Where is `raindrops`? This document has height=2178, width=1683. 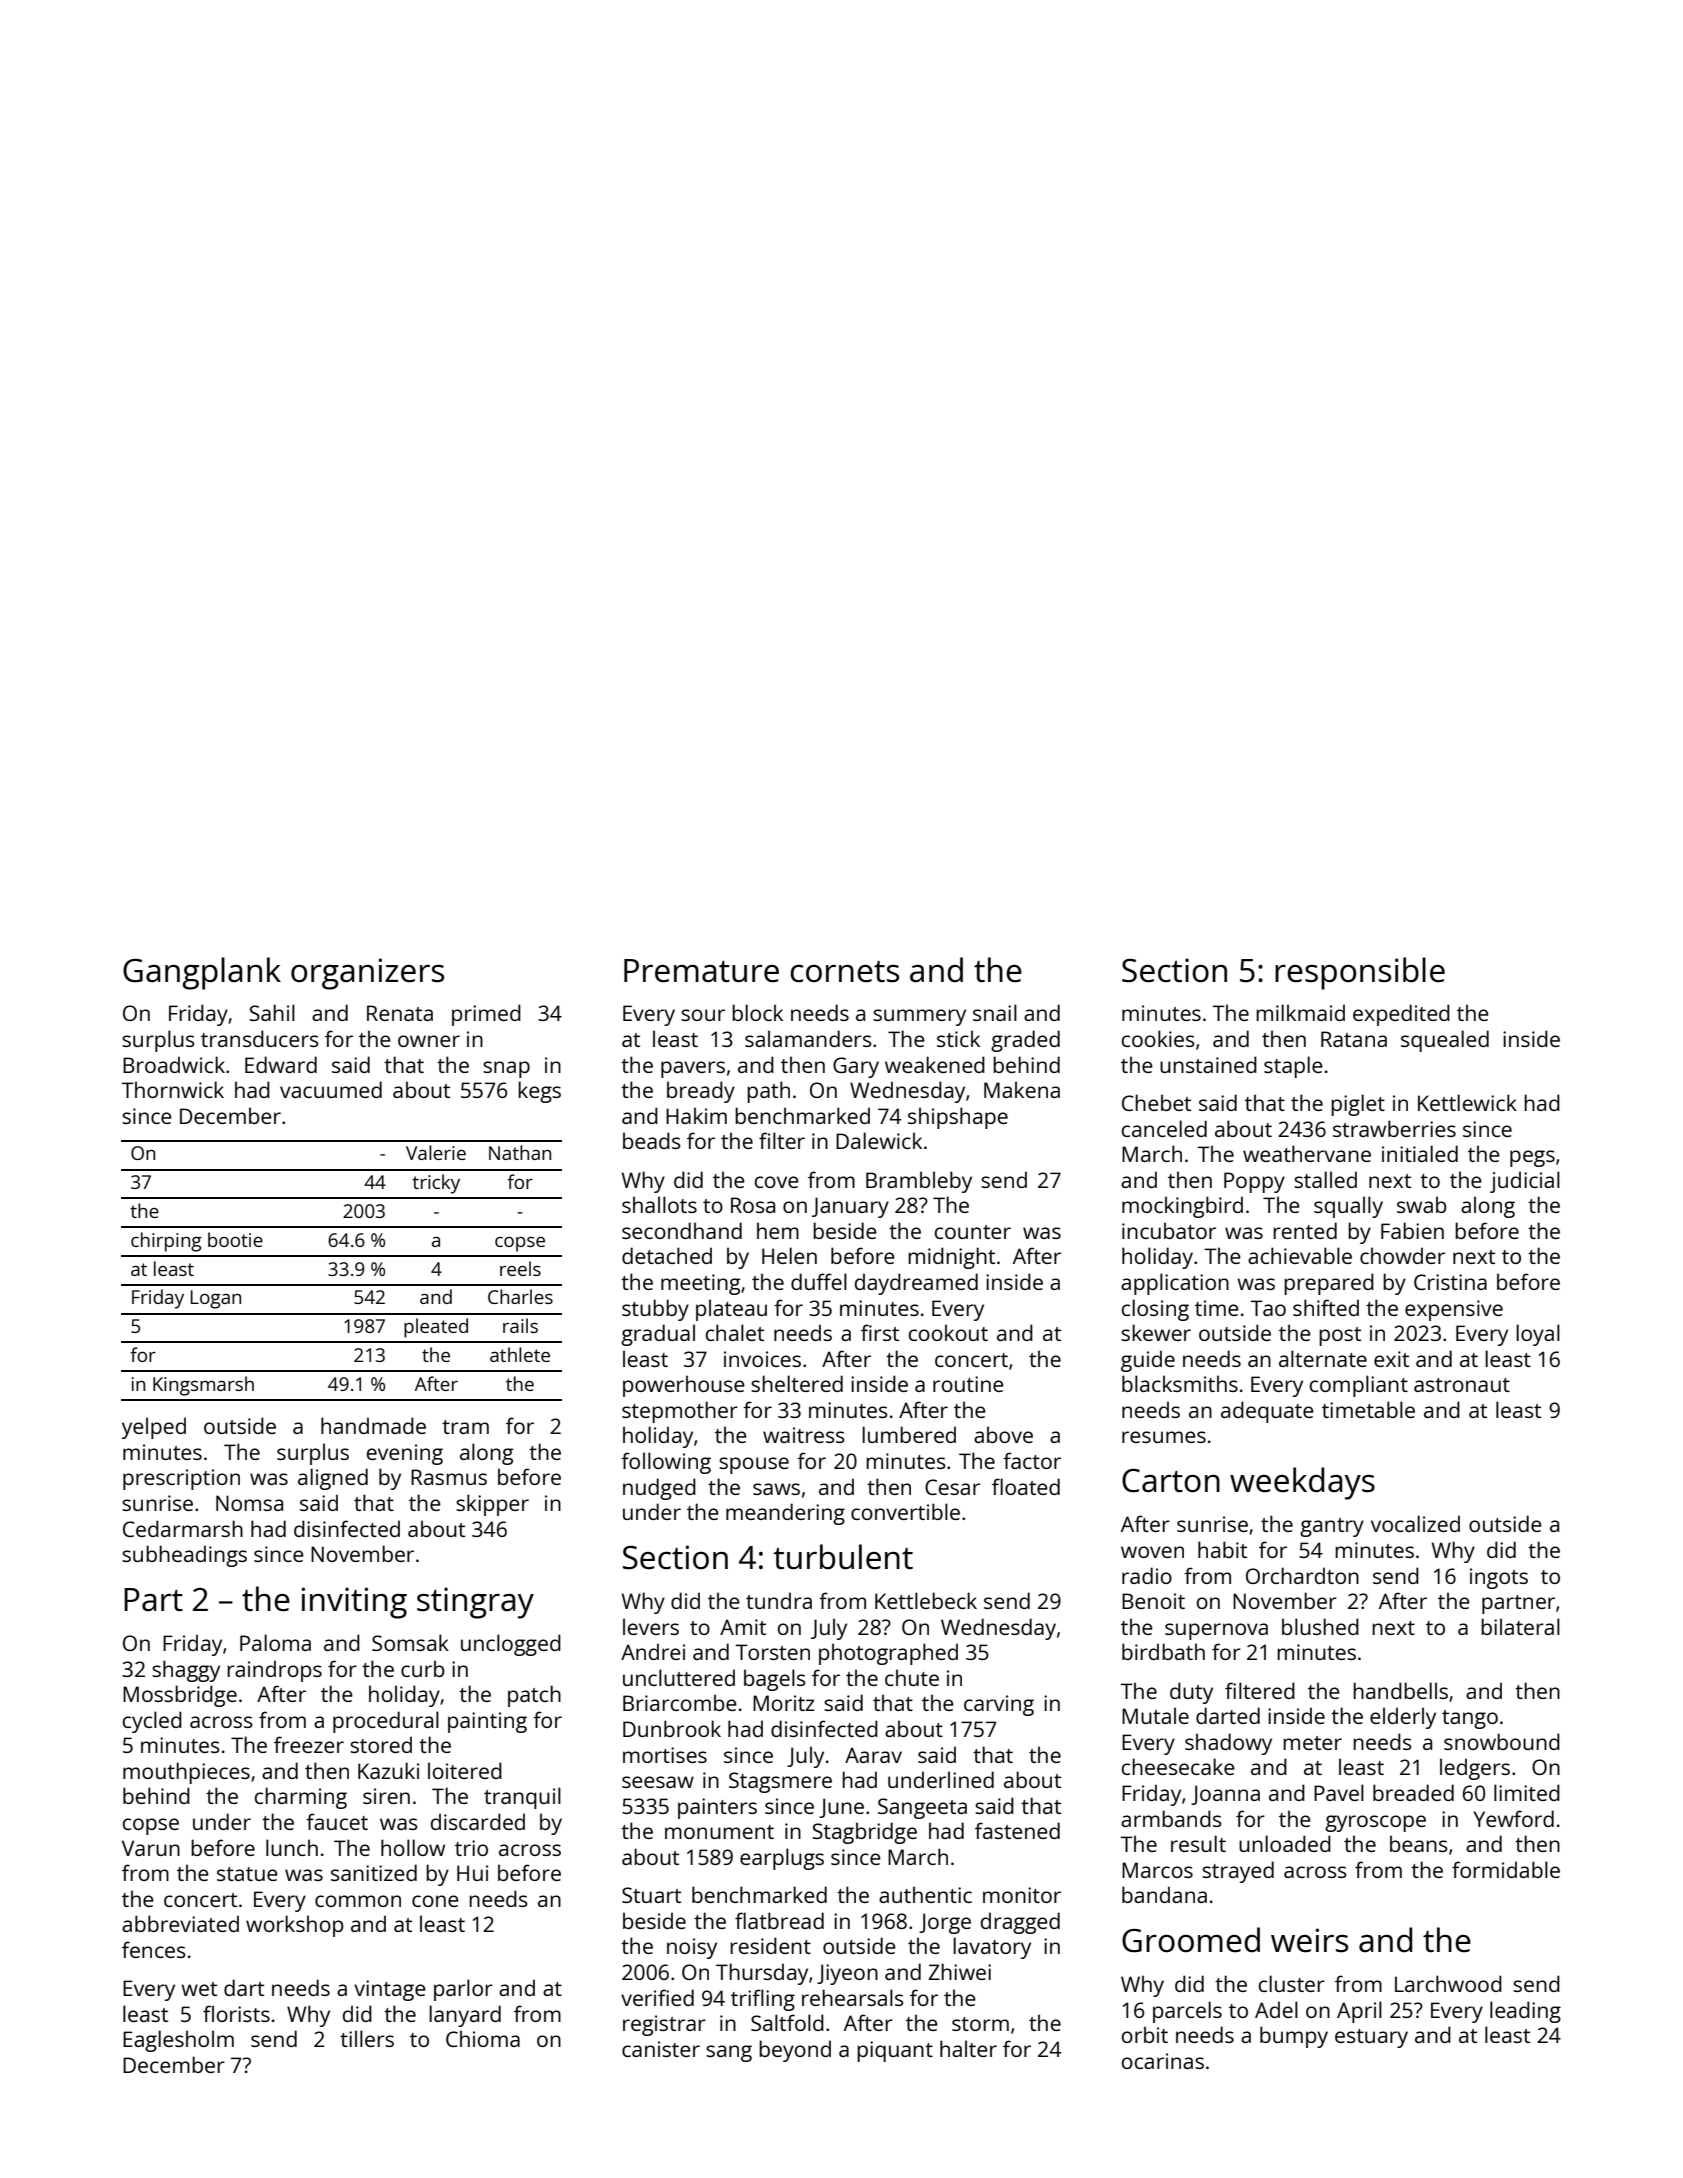 raindrops is located at coordinates (274, 1671).
